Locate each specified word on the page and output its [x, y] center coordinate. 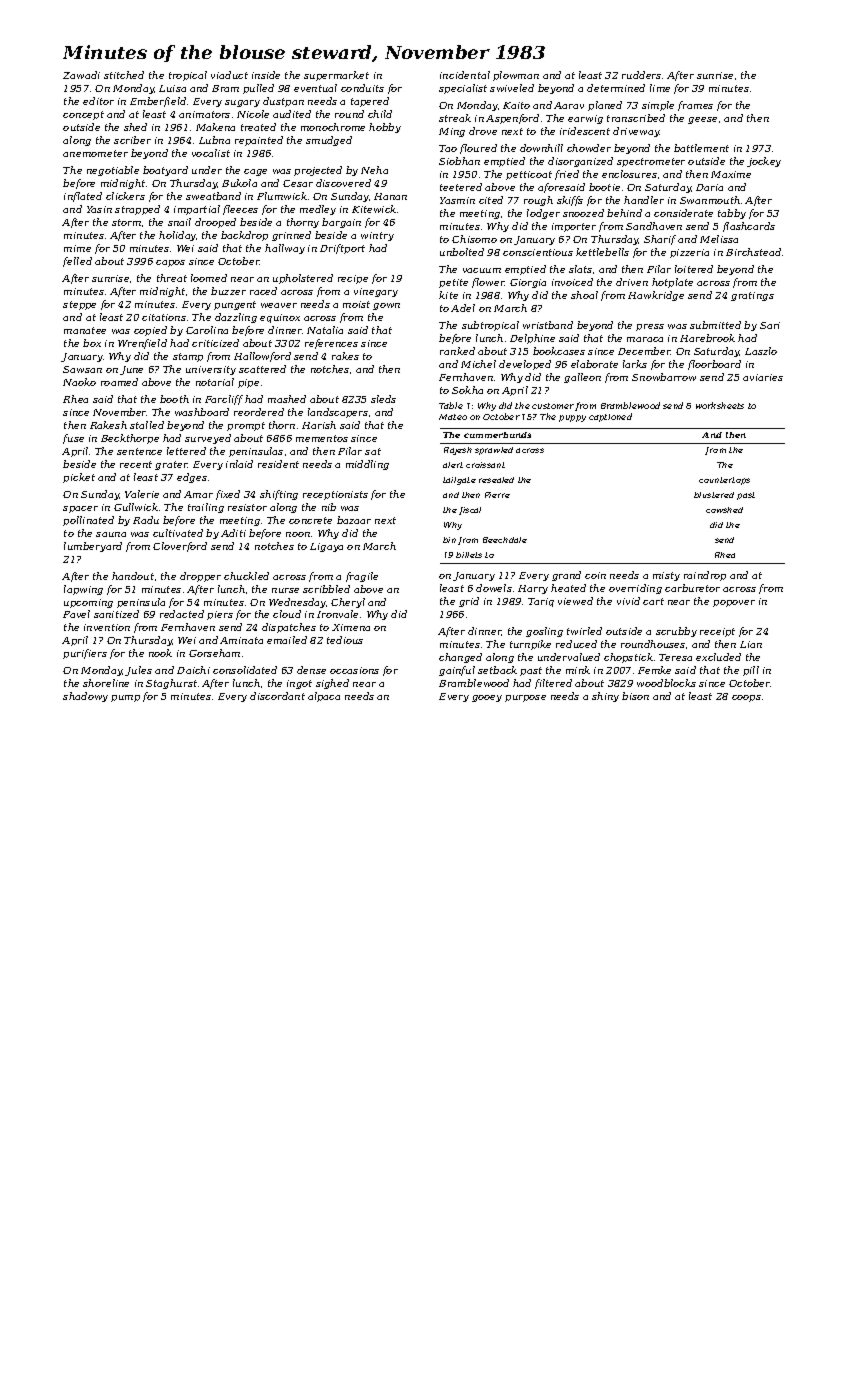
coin [595, 575]
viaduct [229, 75]
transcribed [636, 118]
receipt [717, 632]
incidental [465, 75]
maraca [645, 339]
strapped [137, 210]
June [131, 370]
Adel [463, 308]
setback [497, 670]
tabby [732, 214]
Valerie [142, 494]
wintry [377, 236]
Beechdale [505, 540]
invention [107, 627]
